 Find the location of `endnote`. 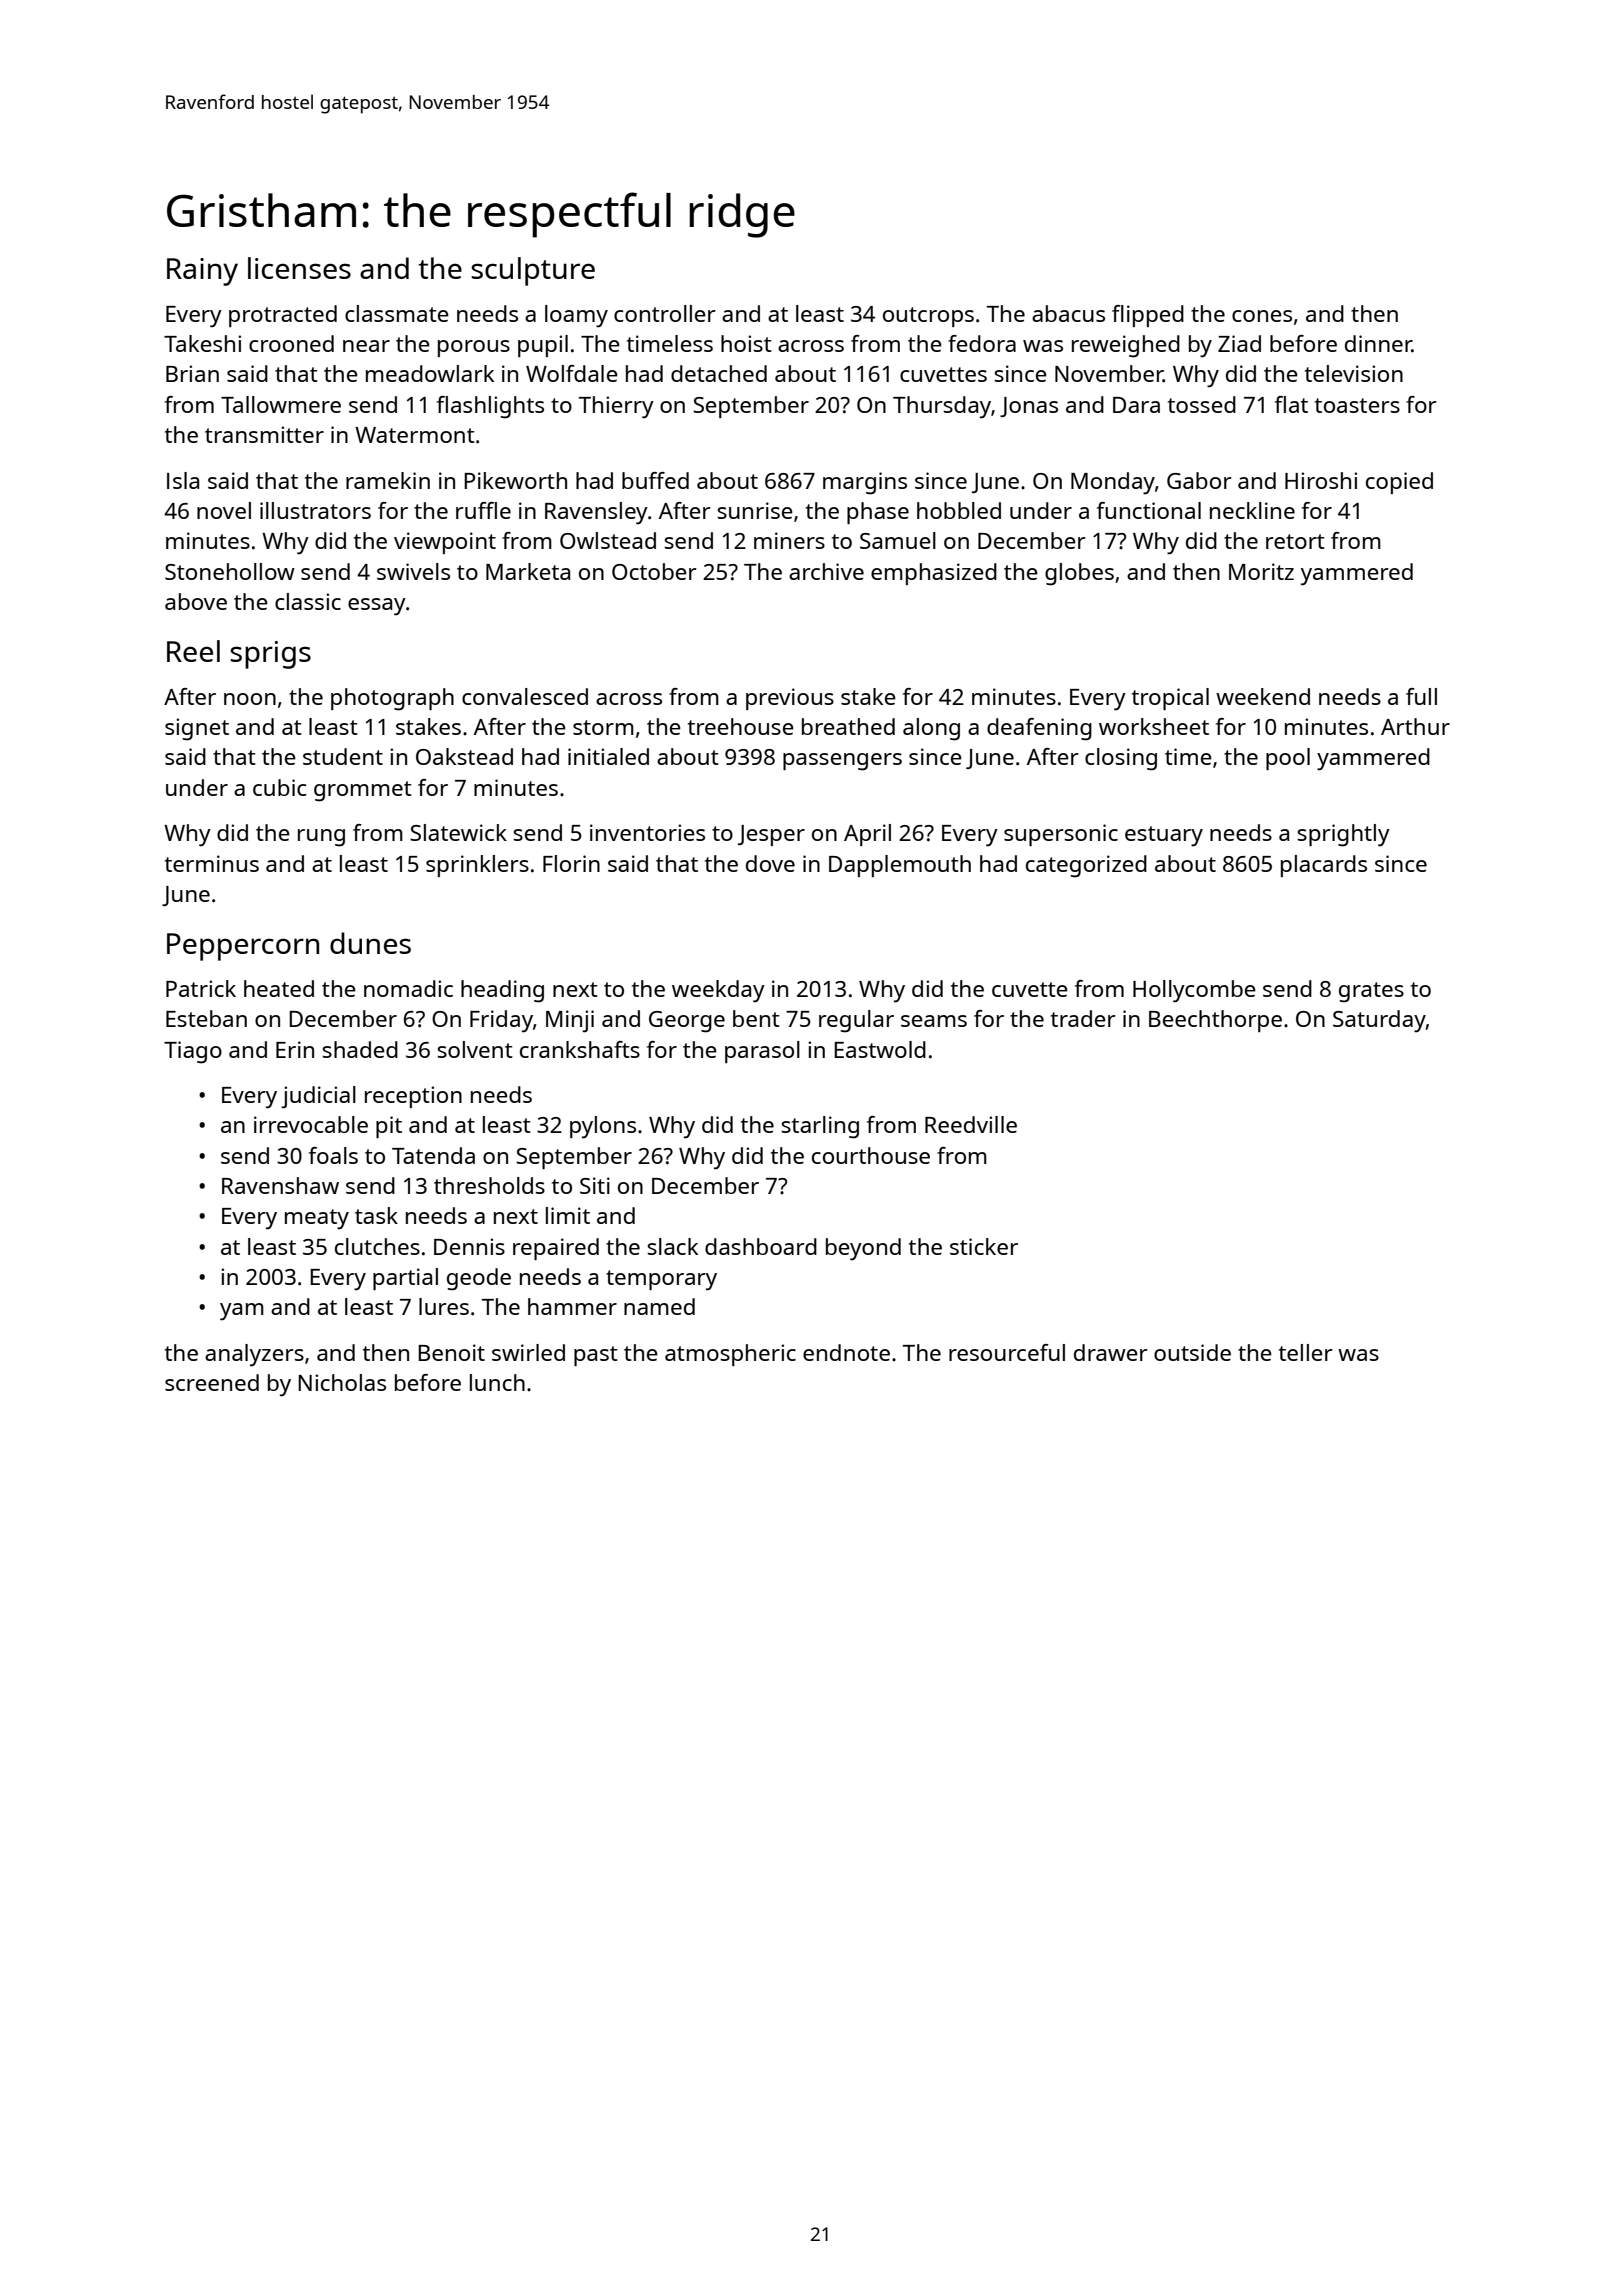

endnote is located at coordinates (846, 1352).
